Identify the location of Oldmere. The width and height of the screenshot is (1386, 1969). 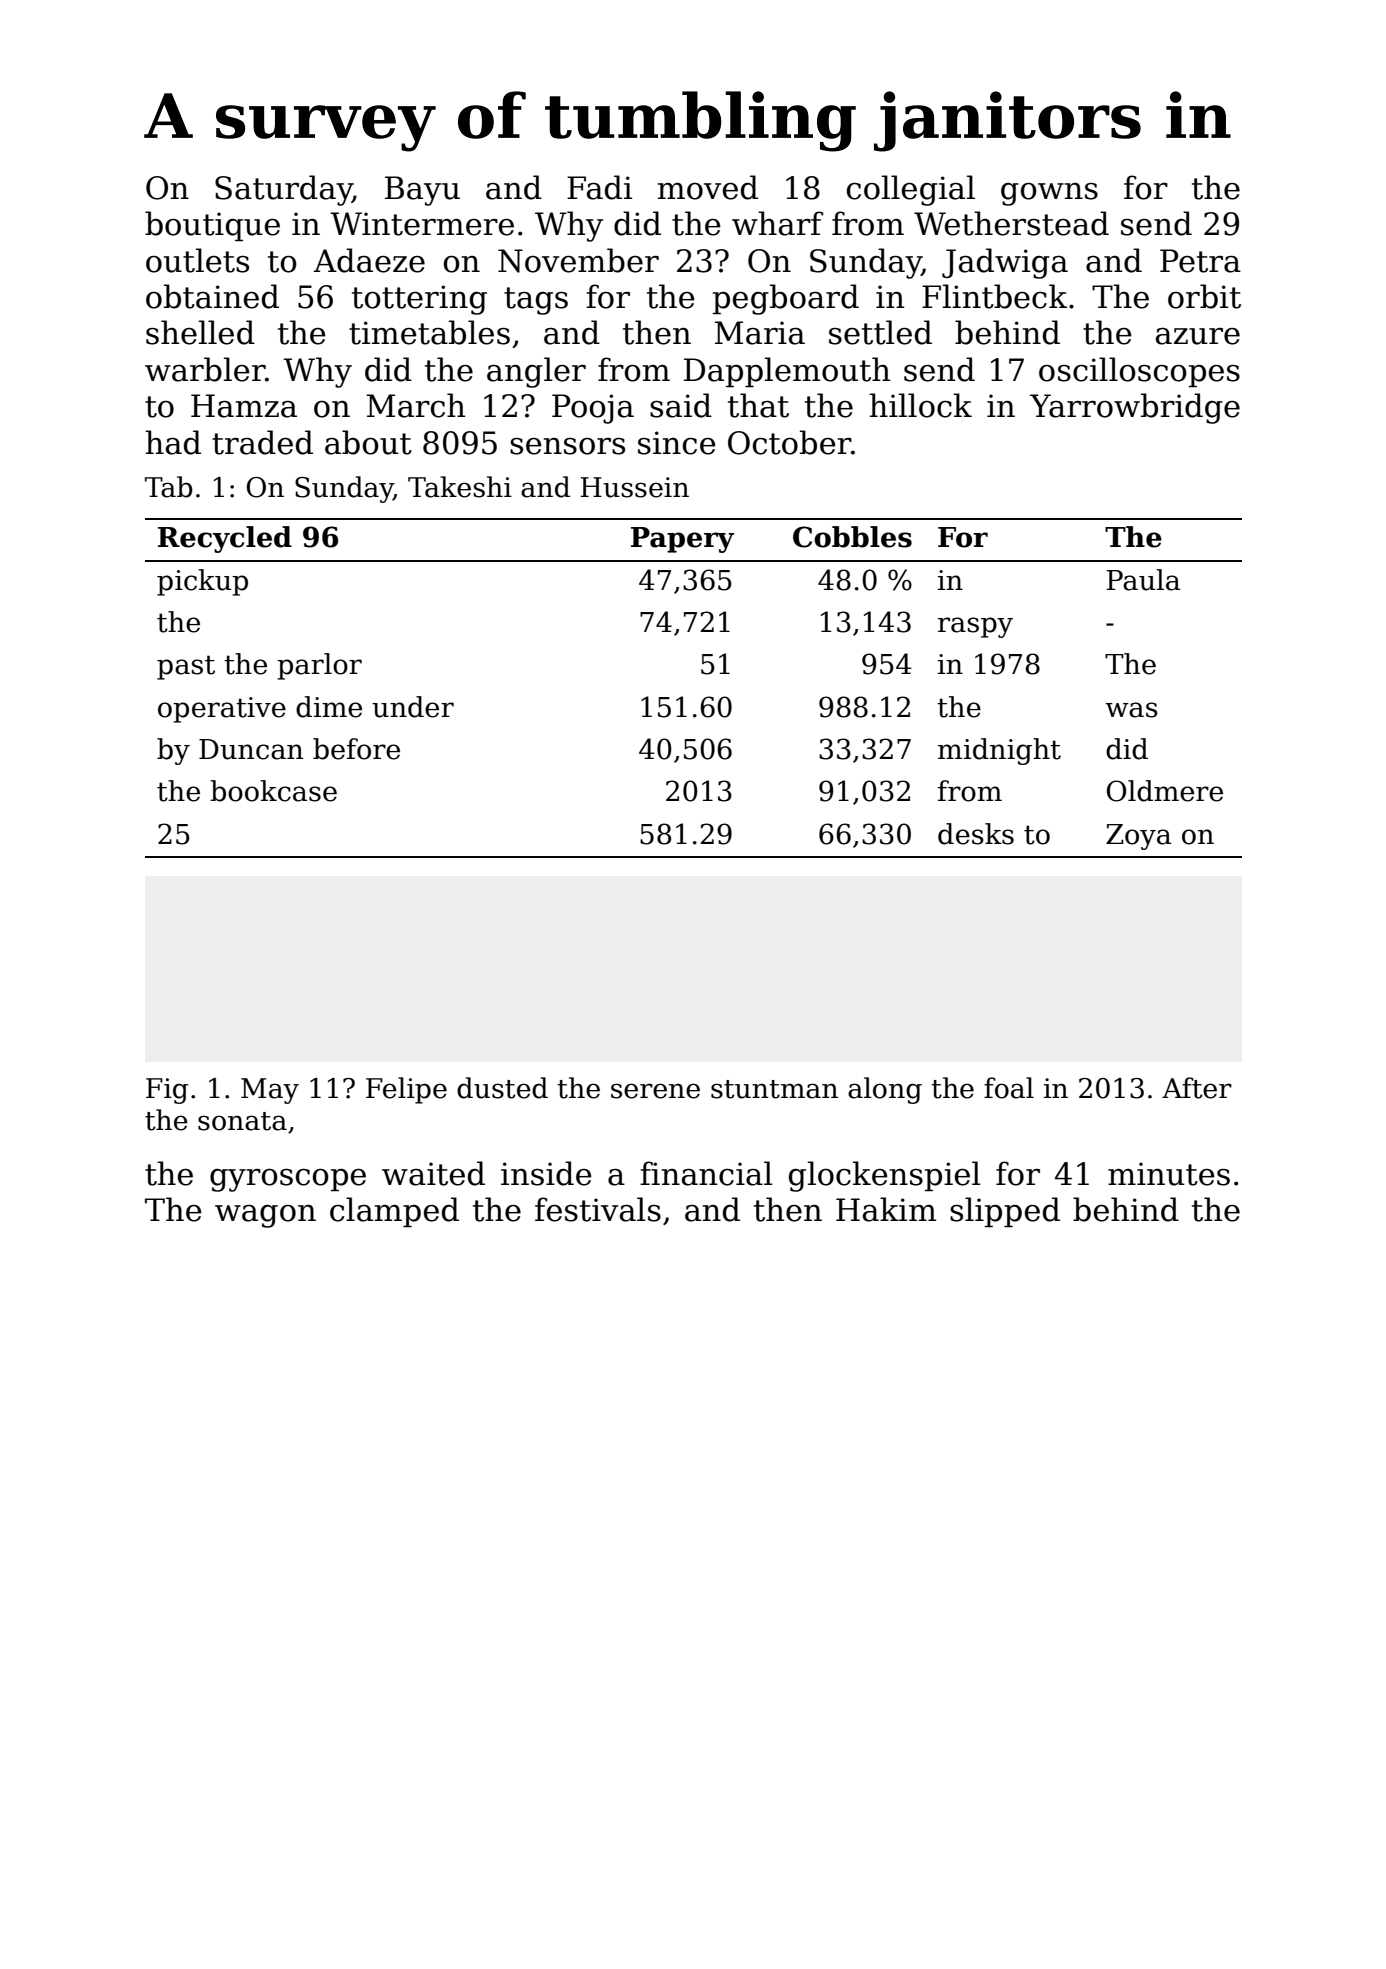
(1165, 791).
